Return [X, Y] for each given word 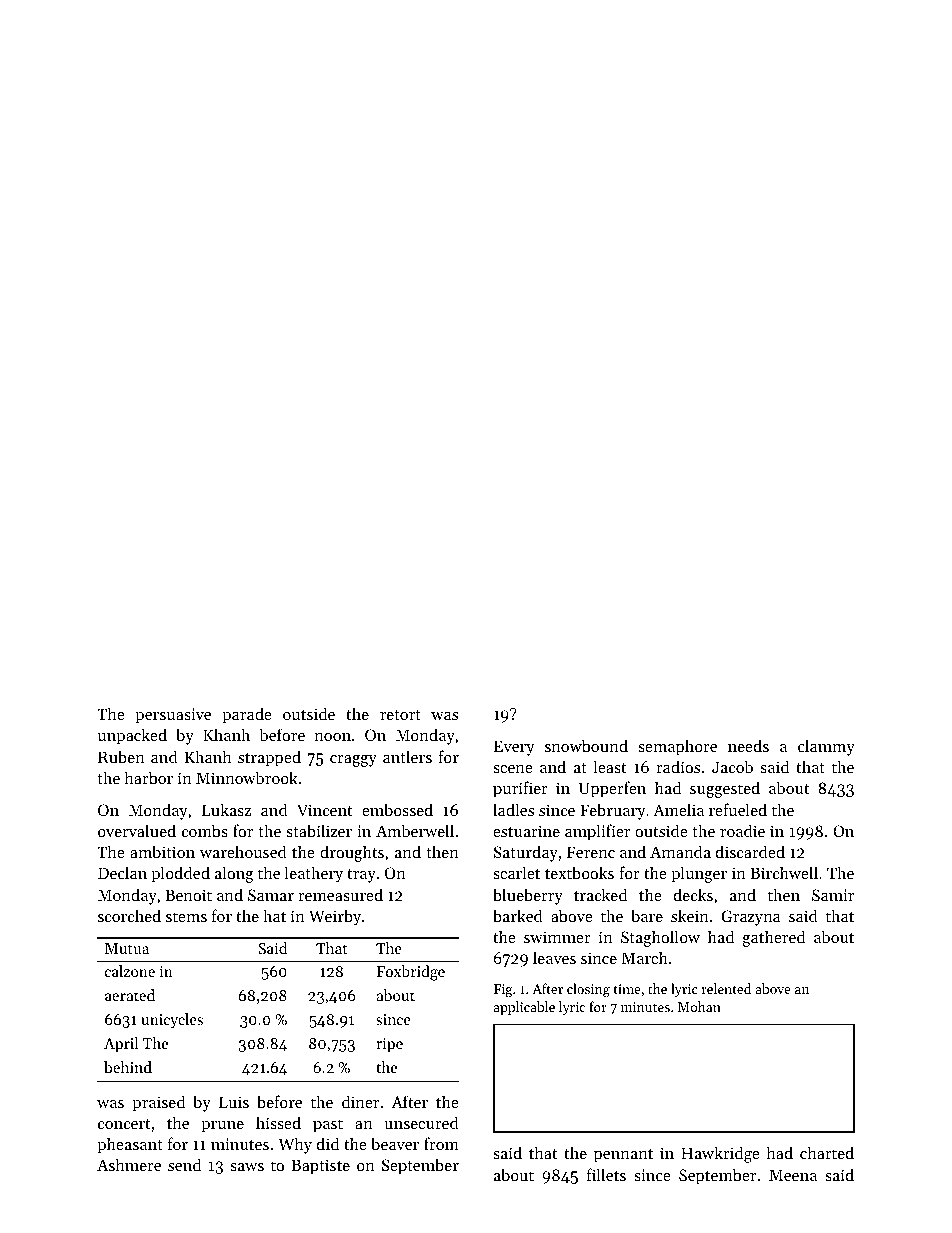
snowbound [586, 745]
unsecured [421, 1122]
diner [360, 1101]
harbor [149, 777]
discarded [750, 851]
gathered [774, 938]
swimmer [557, 937]
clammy [826, 747]
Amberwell [415, 830]
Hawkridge [720, 1154]
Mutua [127, 948]
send [184, 1164]
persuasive [173, 716]
